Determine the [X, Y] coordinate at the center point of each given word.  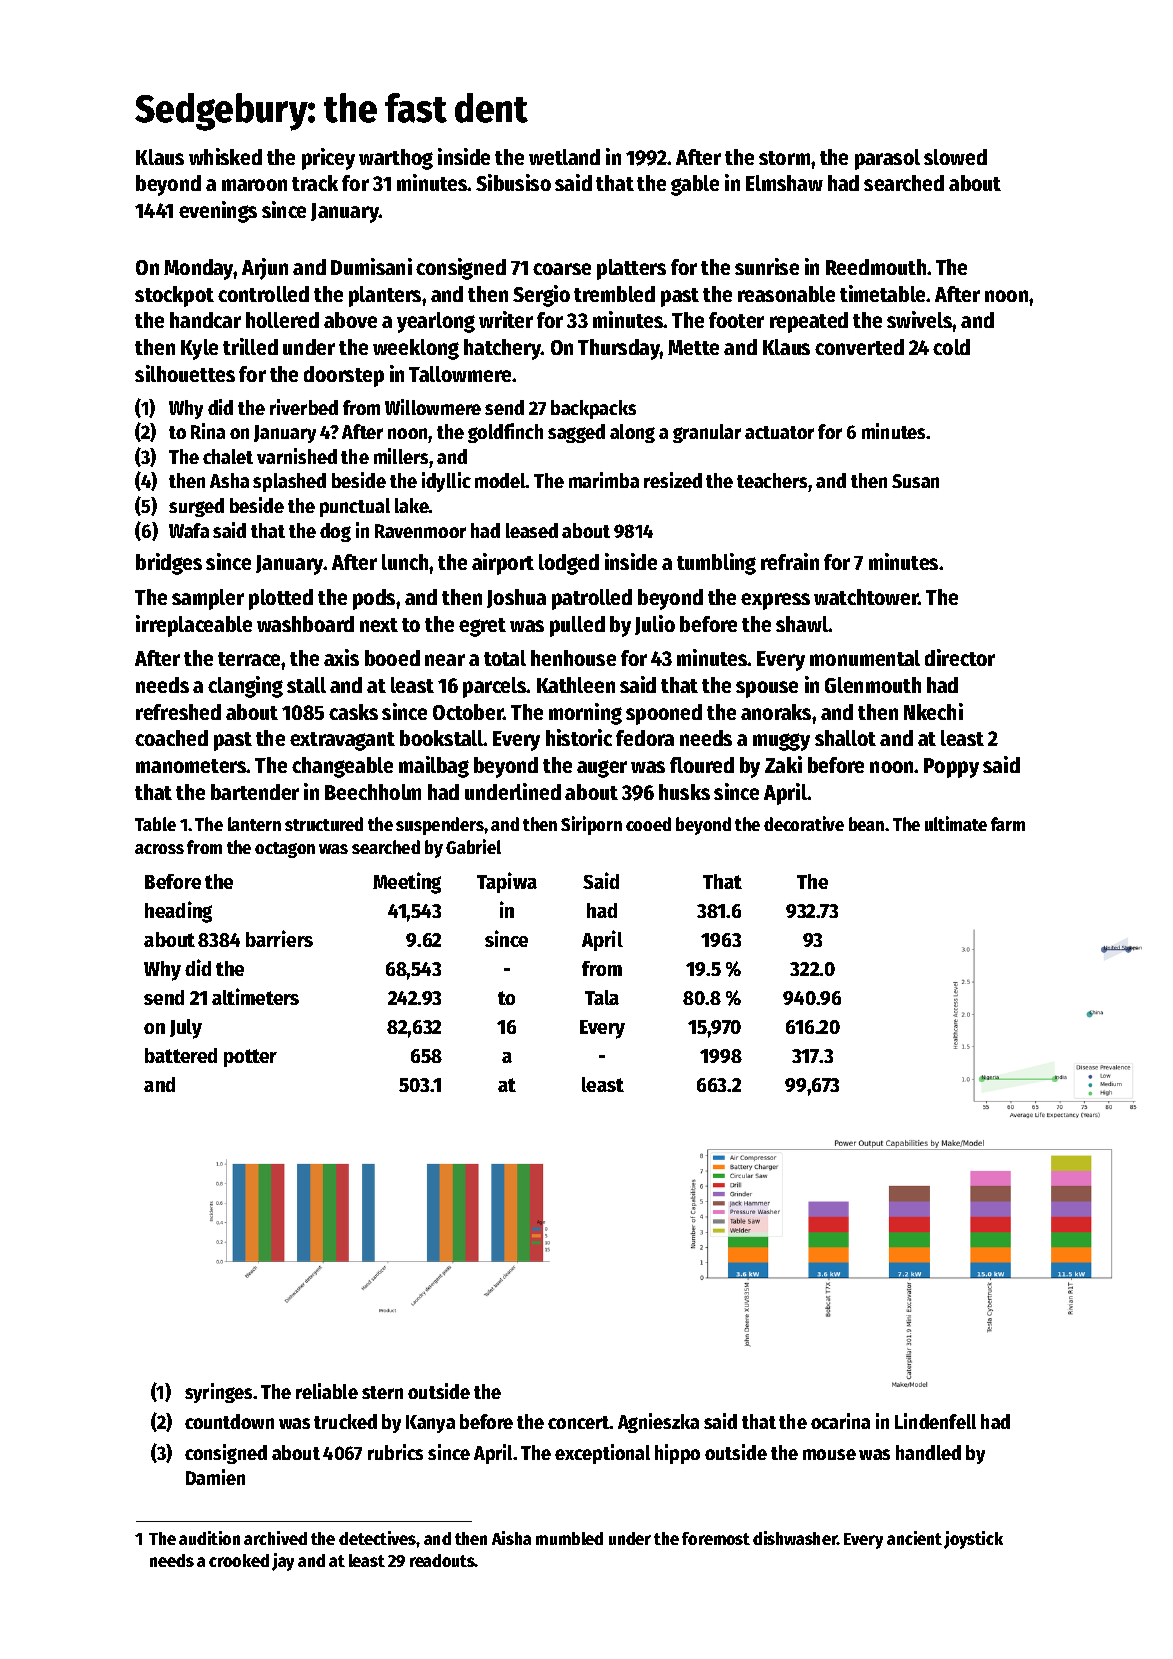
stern [382, 1392]
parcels [495, 687]
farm [1008, 824]
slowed [955, 157]
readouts [442, 1560]
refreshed [178, 712]
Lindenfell [935, 1421]
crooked [239, 1560]
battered [181, 1055]
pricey [328, 159]
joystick [973, 1540]
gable [695, 185]
